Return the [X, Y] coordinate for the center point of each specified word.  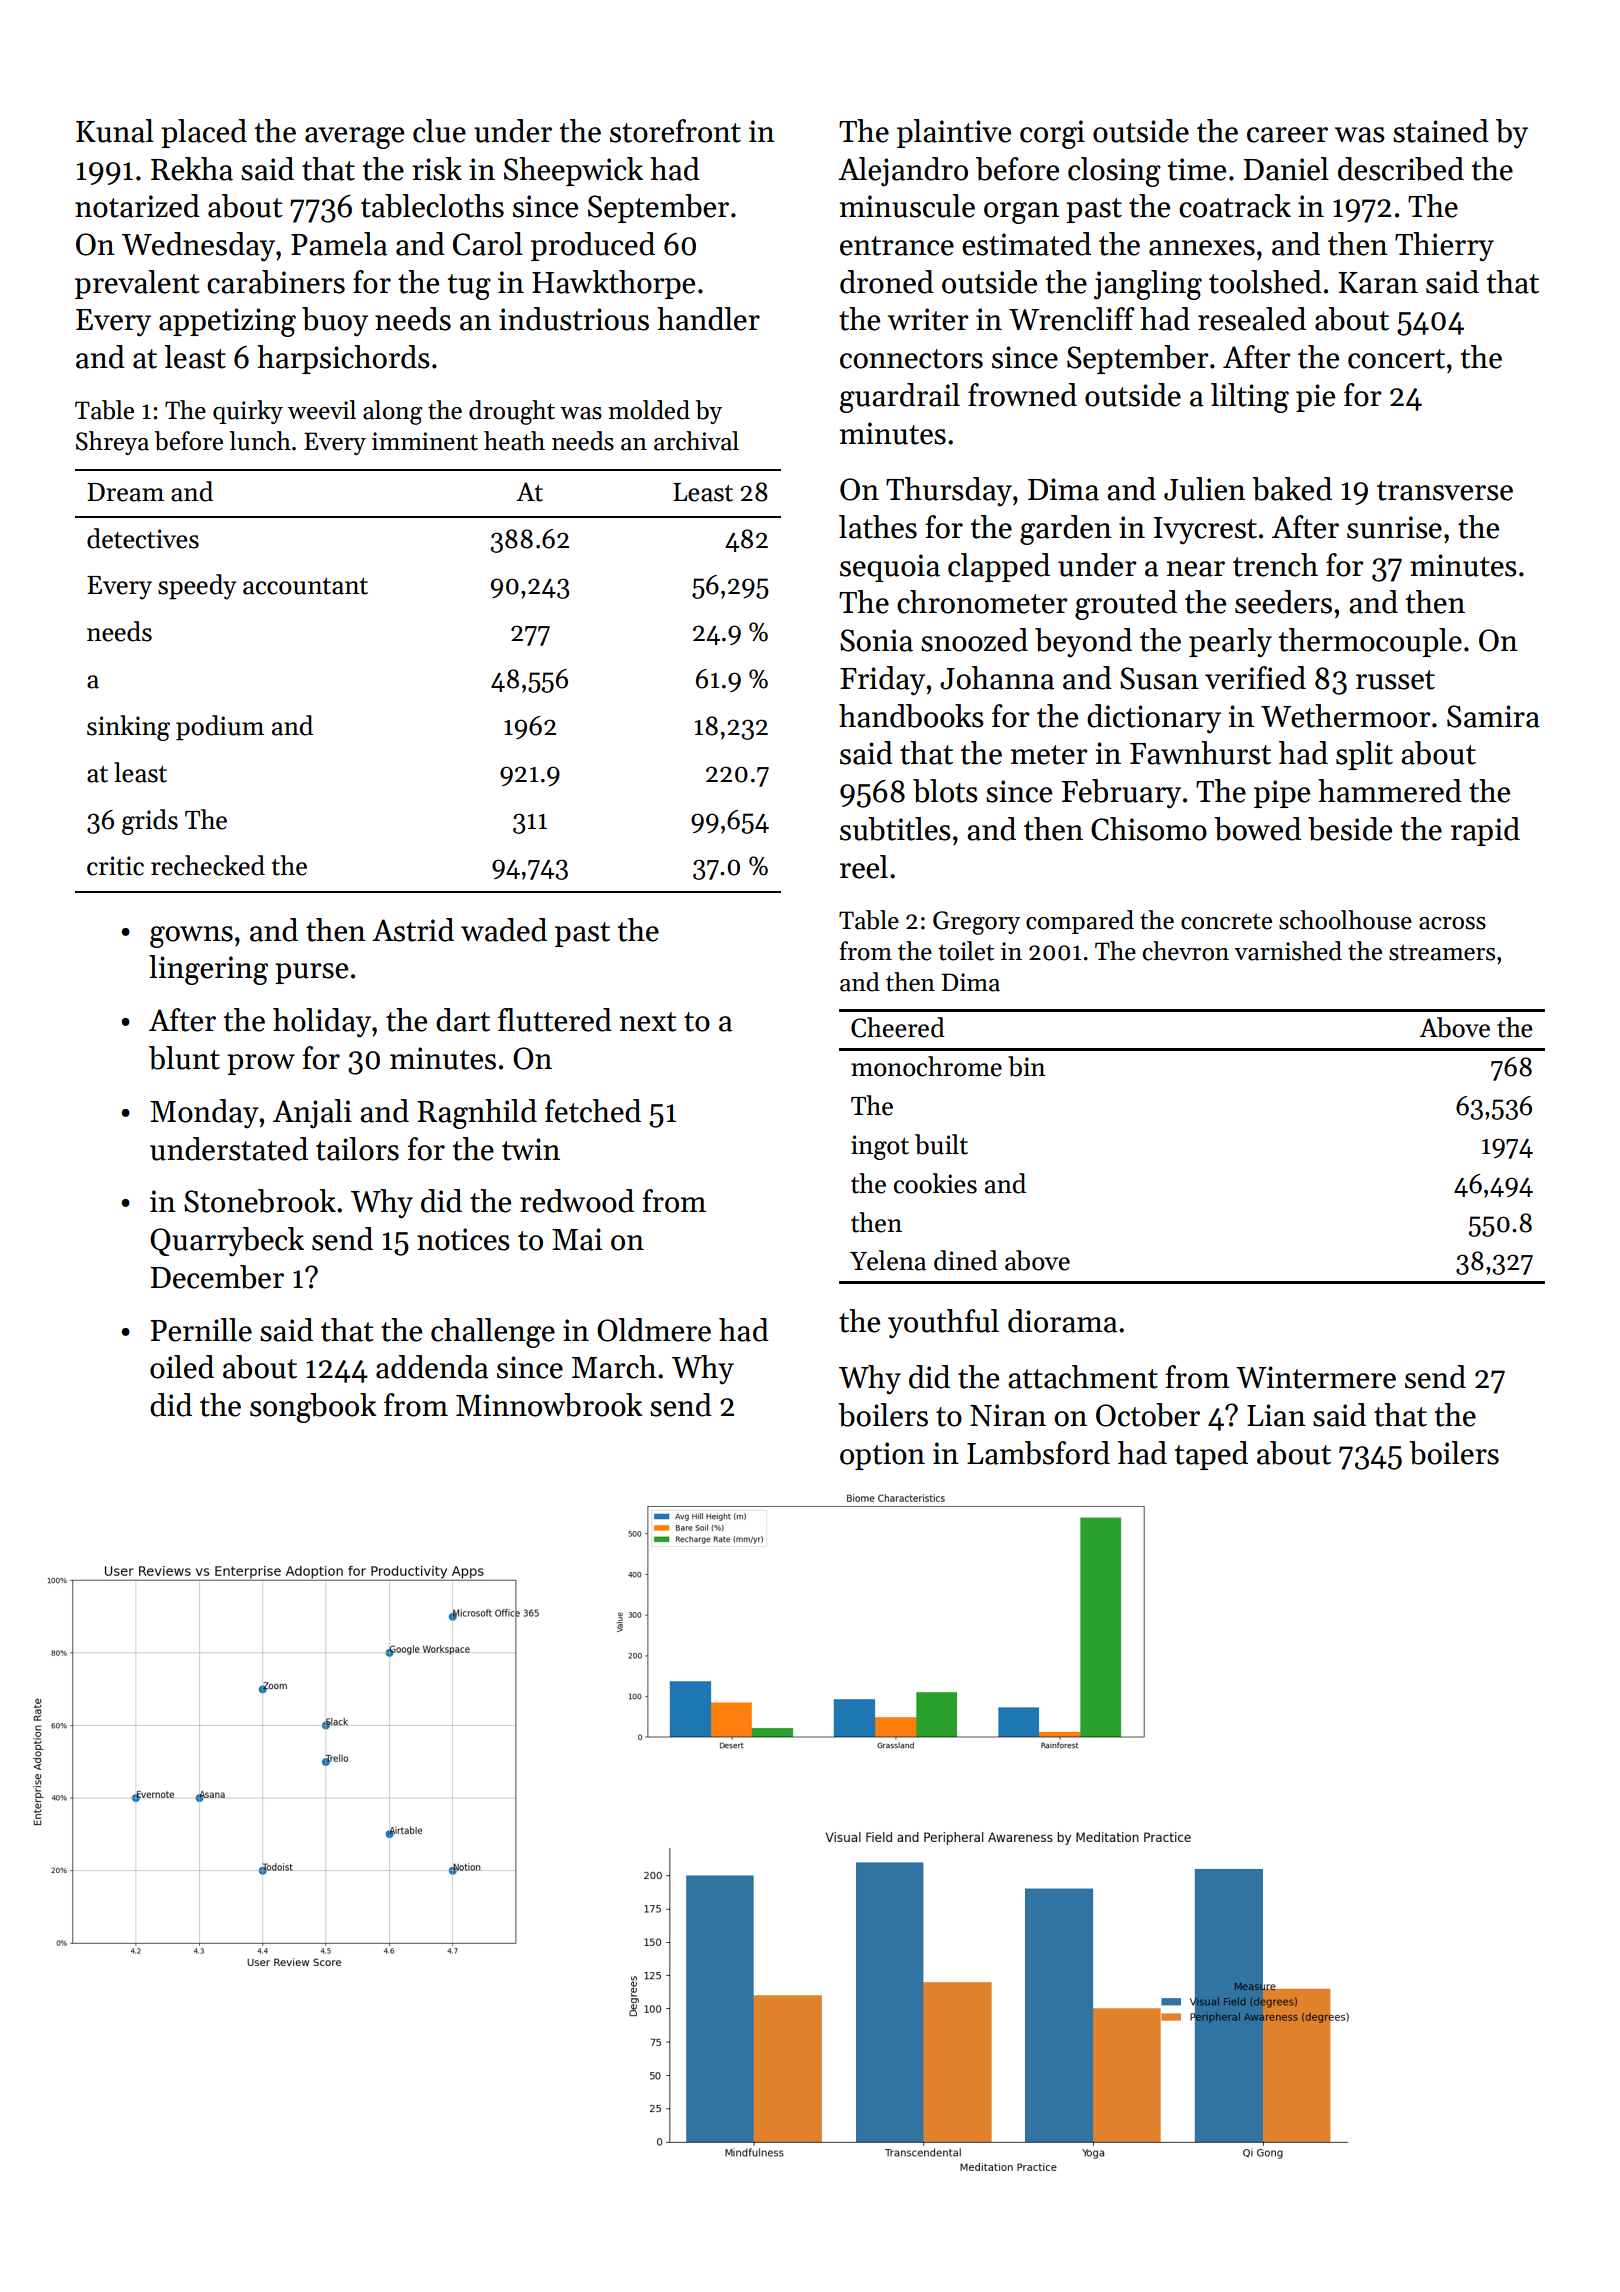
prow [261, 1064]
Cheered [898, 1027]
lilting [1250, 398]
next [648, 1022]
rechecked [208, 865]
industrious [574, 319]
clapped [999, 567]
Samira [1493, 716]
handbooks [911, 716]
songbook [313, 1408]
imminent [425, 441]
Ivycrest [1205, 531]
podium [220, 728]
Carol [488, 244]
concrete [1226, 921]
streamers [1442, 952]
